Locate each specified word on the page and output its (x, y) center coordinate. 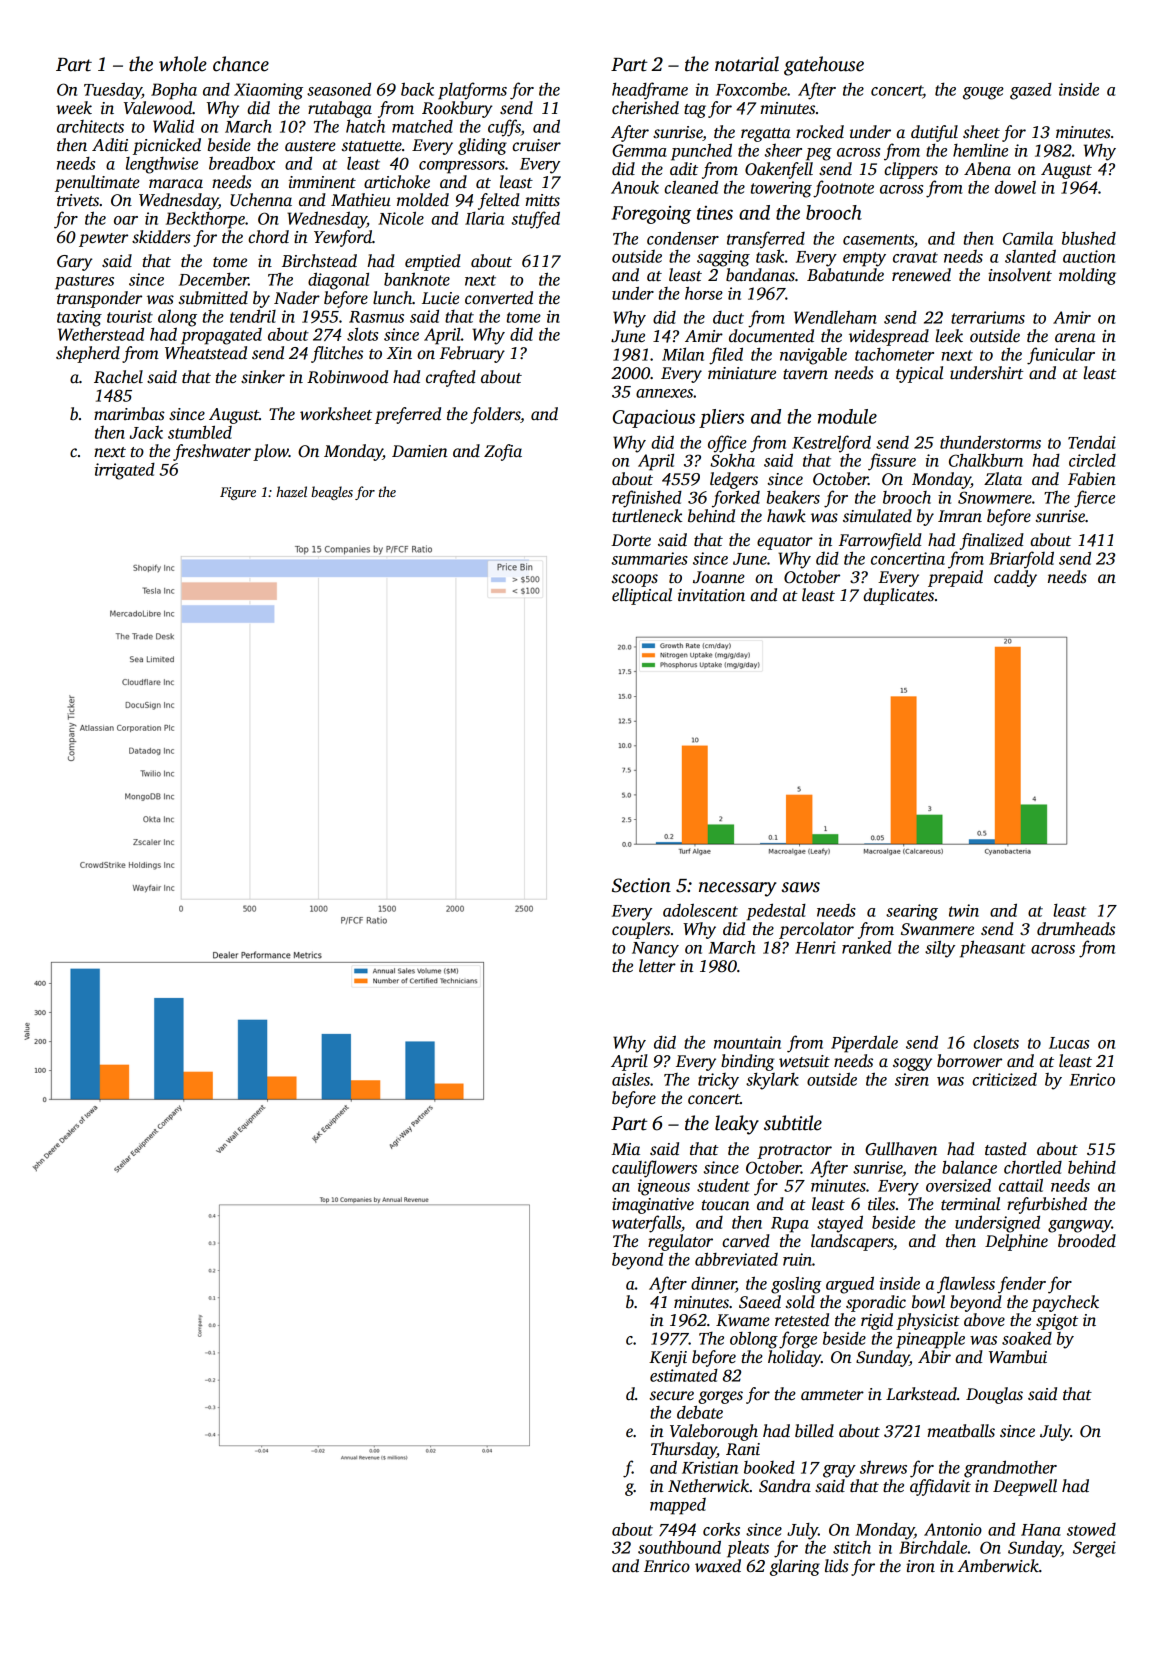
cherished (645, 108)
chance (241, 64)
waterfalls (646, 1224)
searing (912, 912)
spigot (1057, 1322)
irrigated (125, 471)
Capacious (654, 418)
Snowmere (995, 497)
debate (700, 1412)
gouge (983, 93)
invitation (711, 595)
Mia (625, 1149)
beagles (332, 493)
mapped (678, 1506)
